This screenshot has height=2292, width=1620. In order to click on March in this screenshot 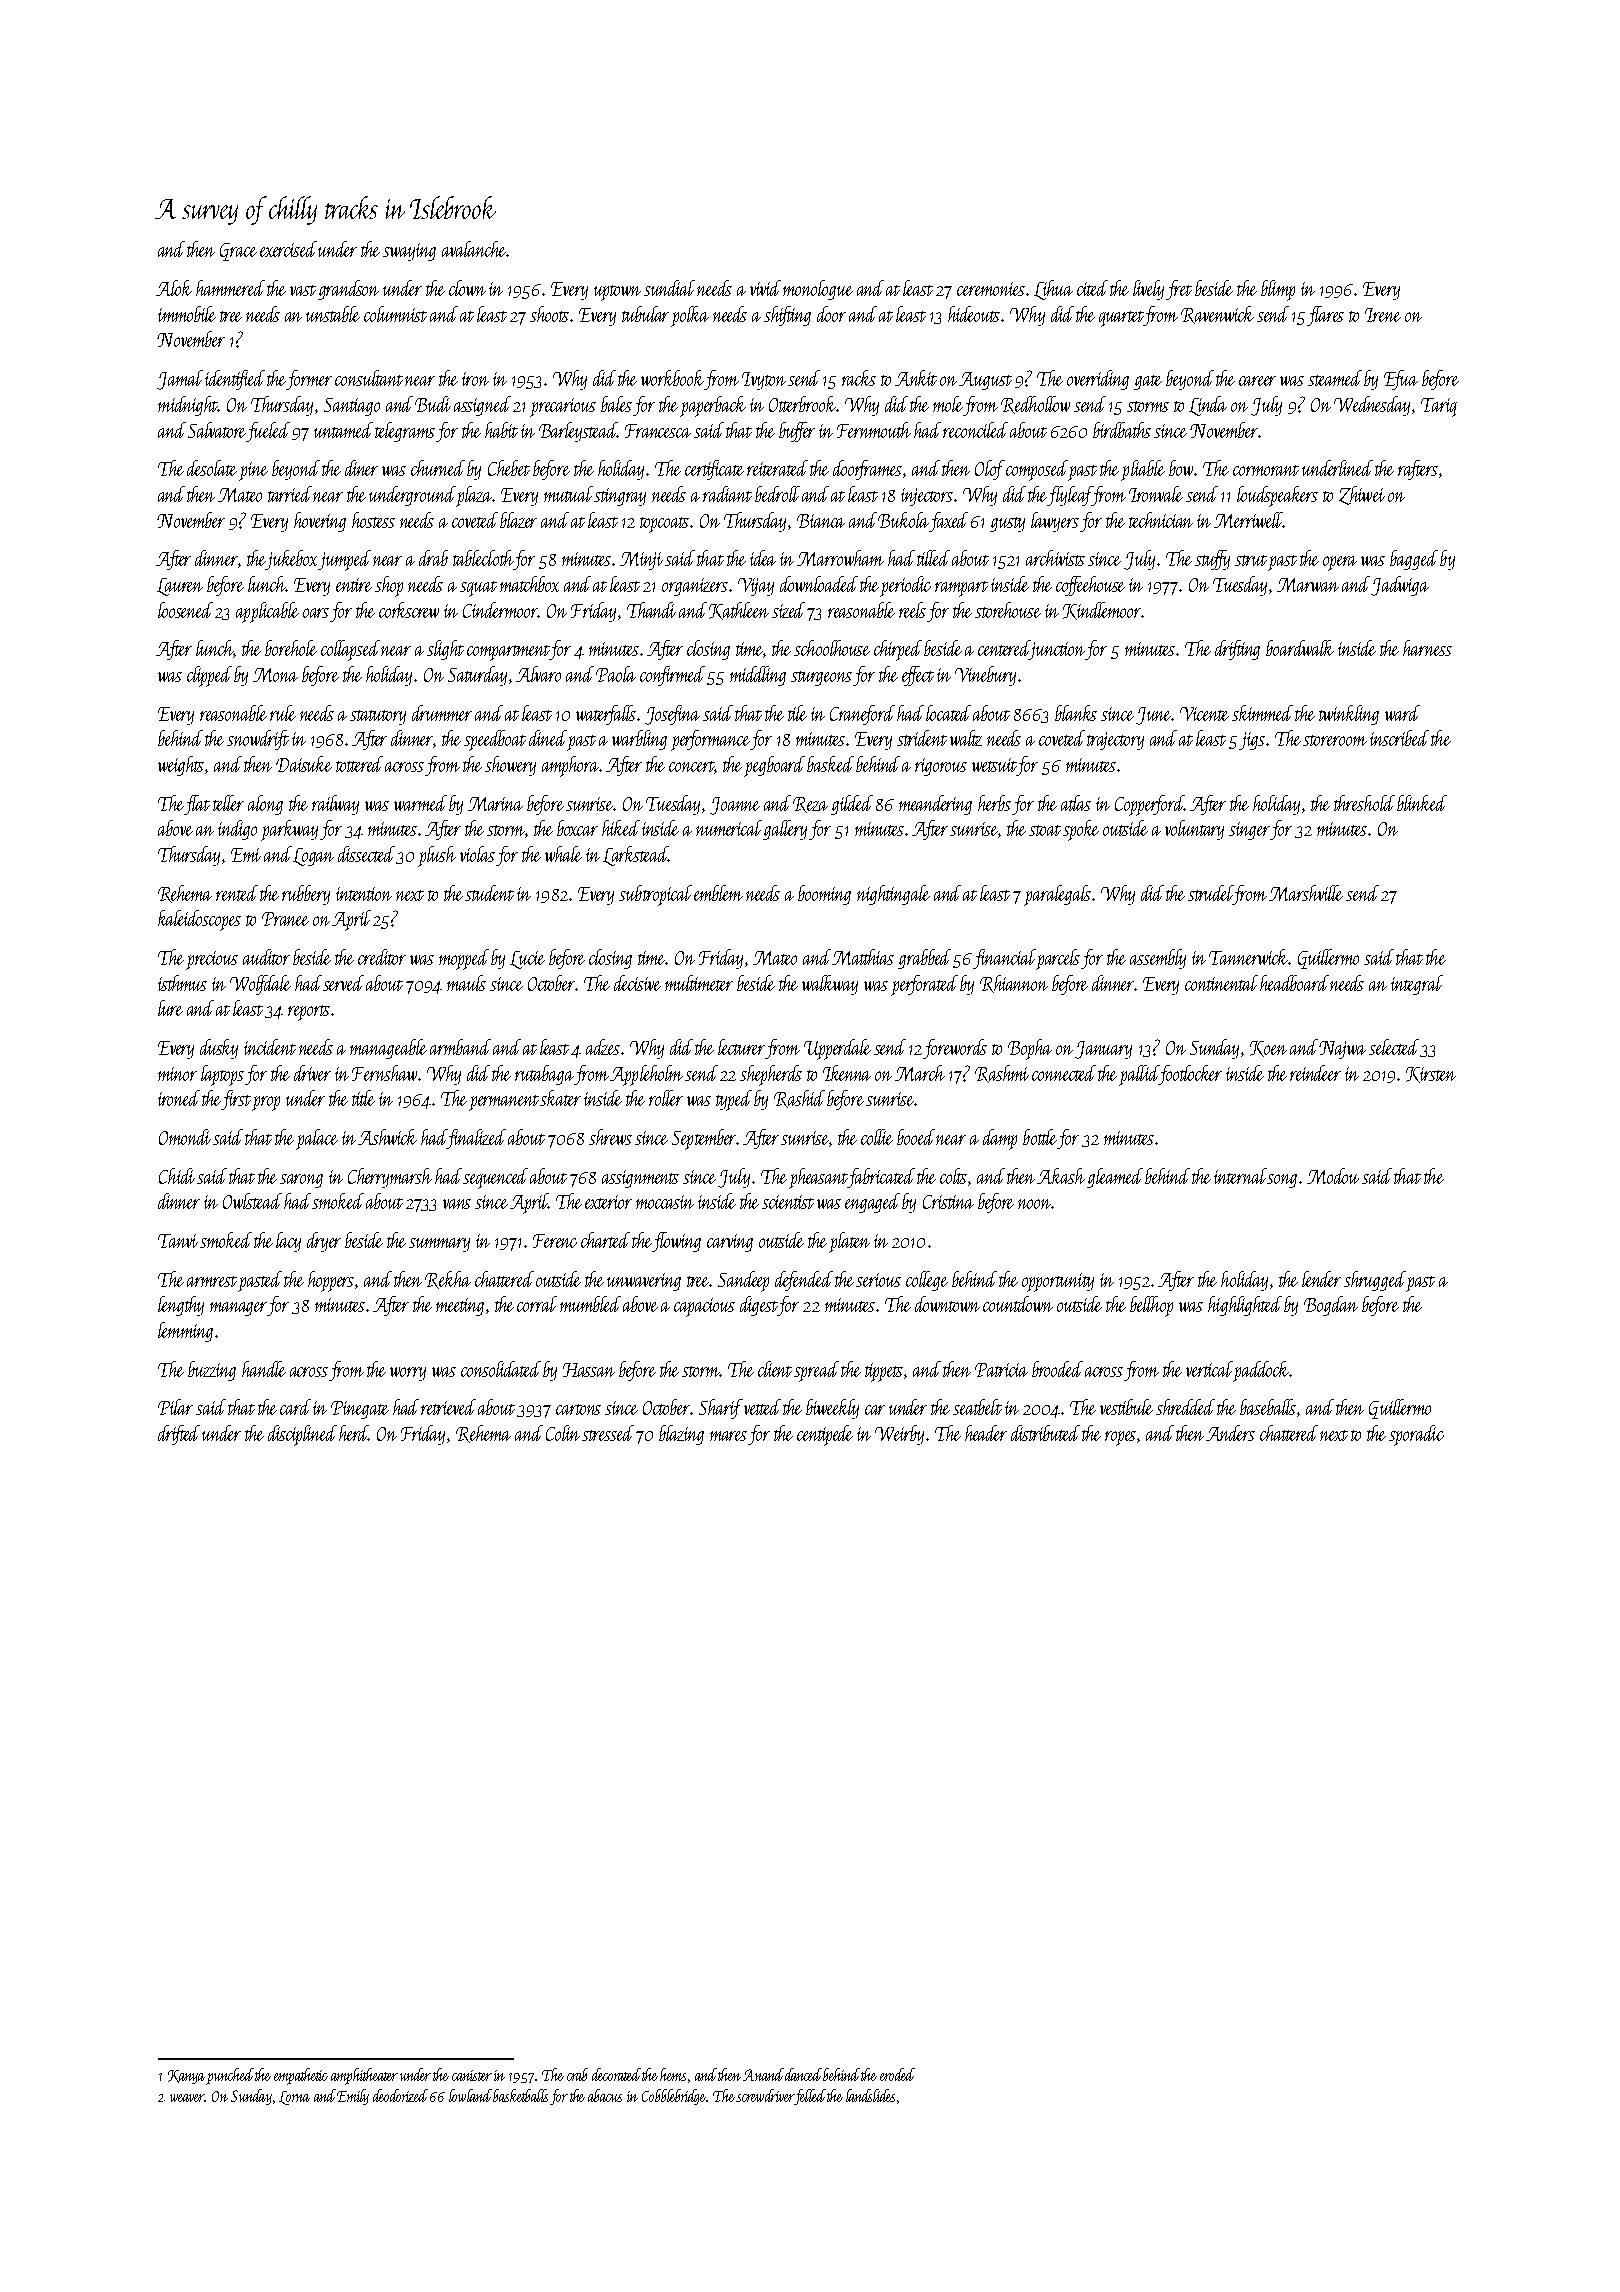, I will do `click(920, 1073)`.
